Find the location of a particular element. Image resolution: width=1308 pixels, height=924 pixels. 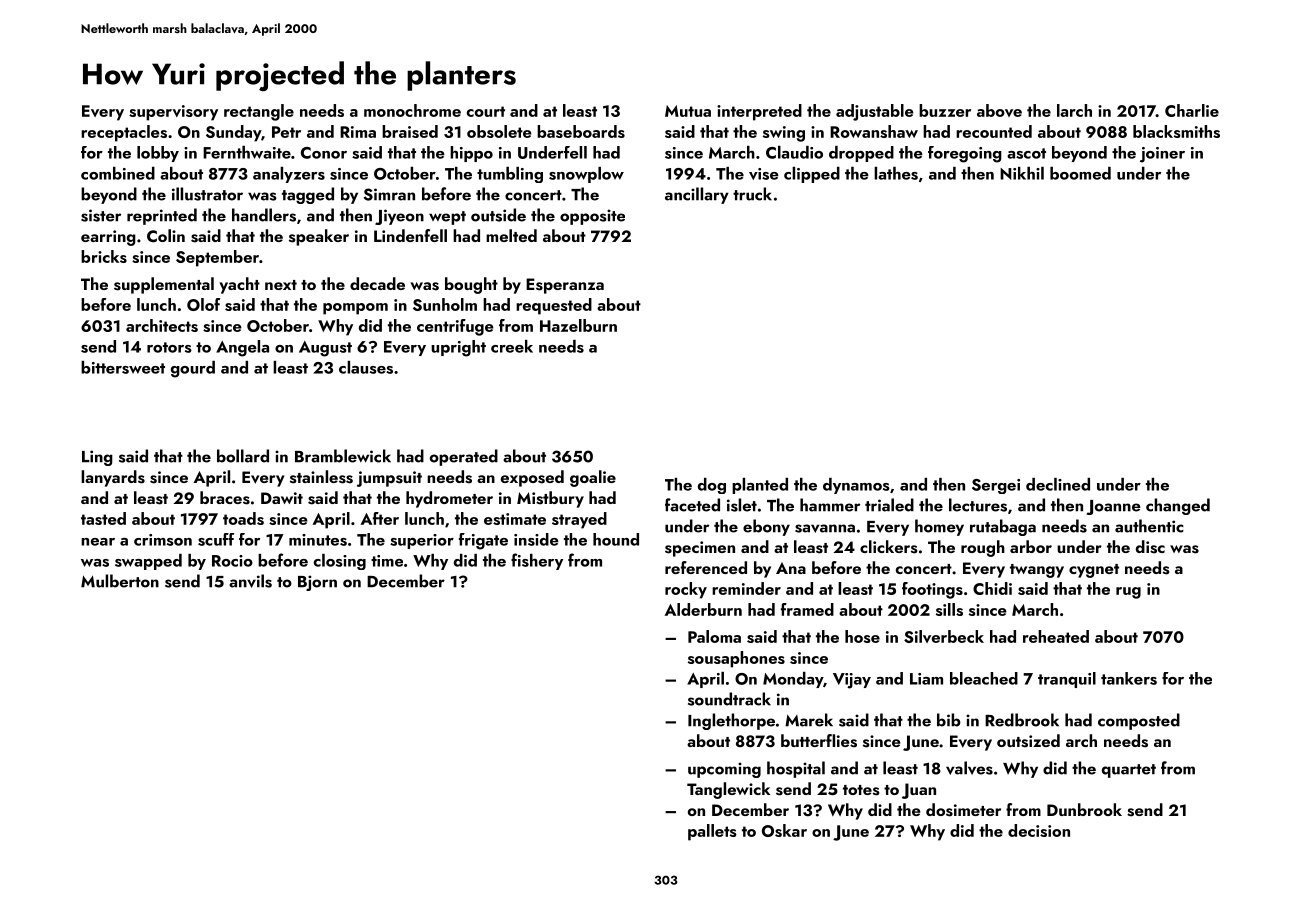

supervisory is located at coordinates (173, 113).
